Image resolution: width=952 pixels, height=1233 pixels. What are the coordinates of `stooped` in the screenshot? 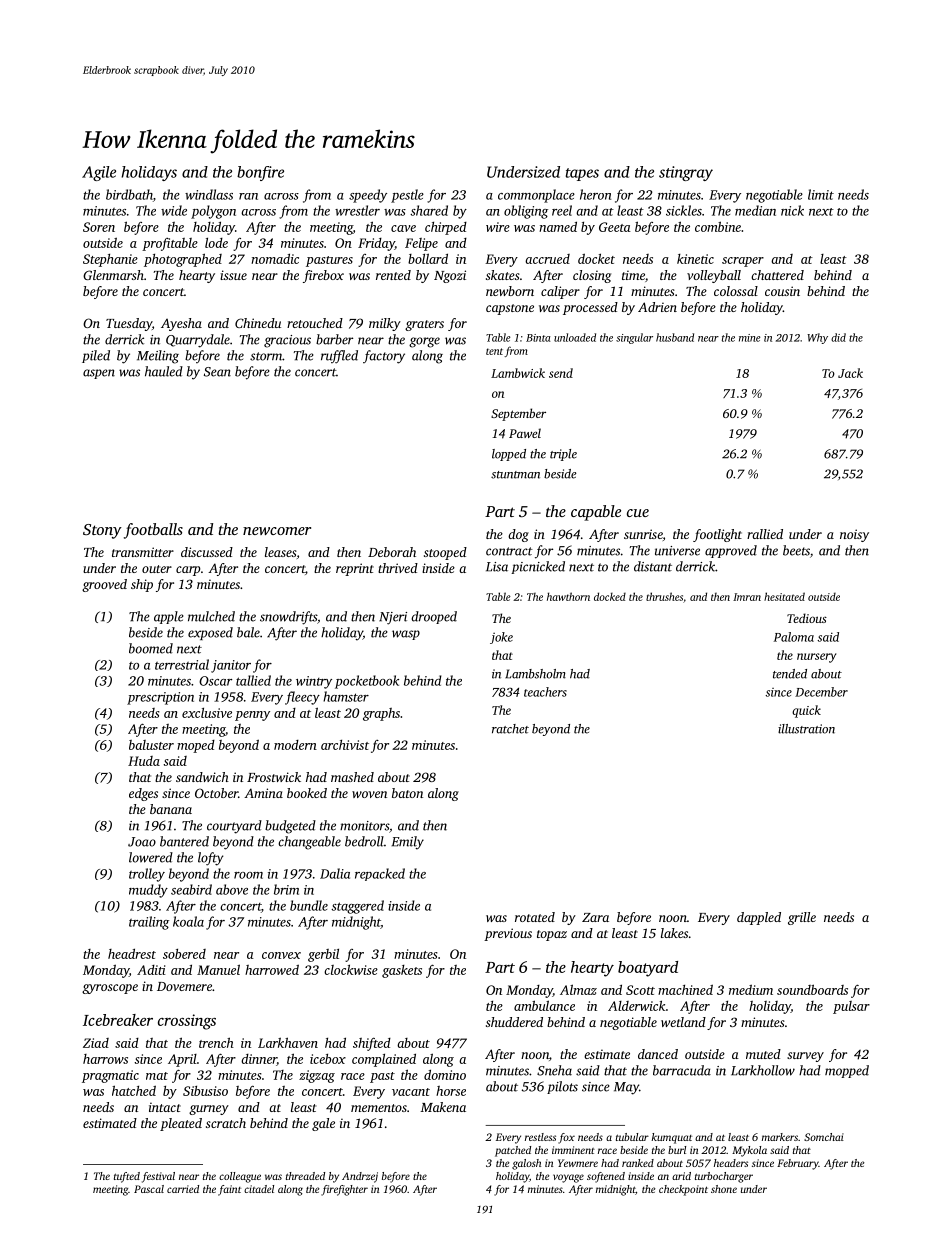 It's located at (445, 553).
